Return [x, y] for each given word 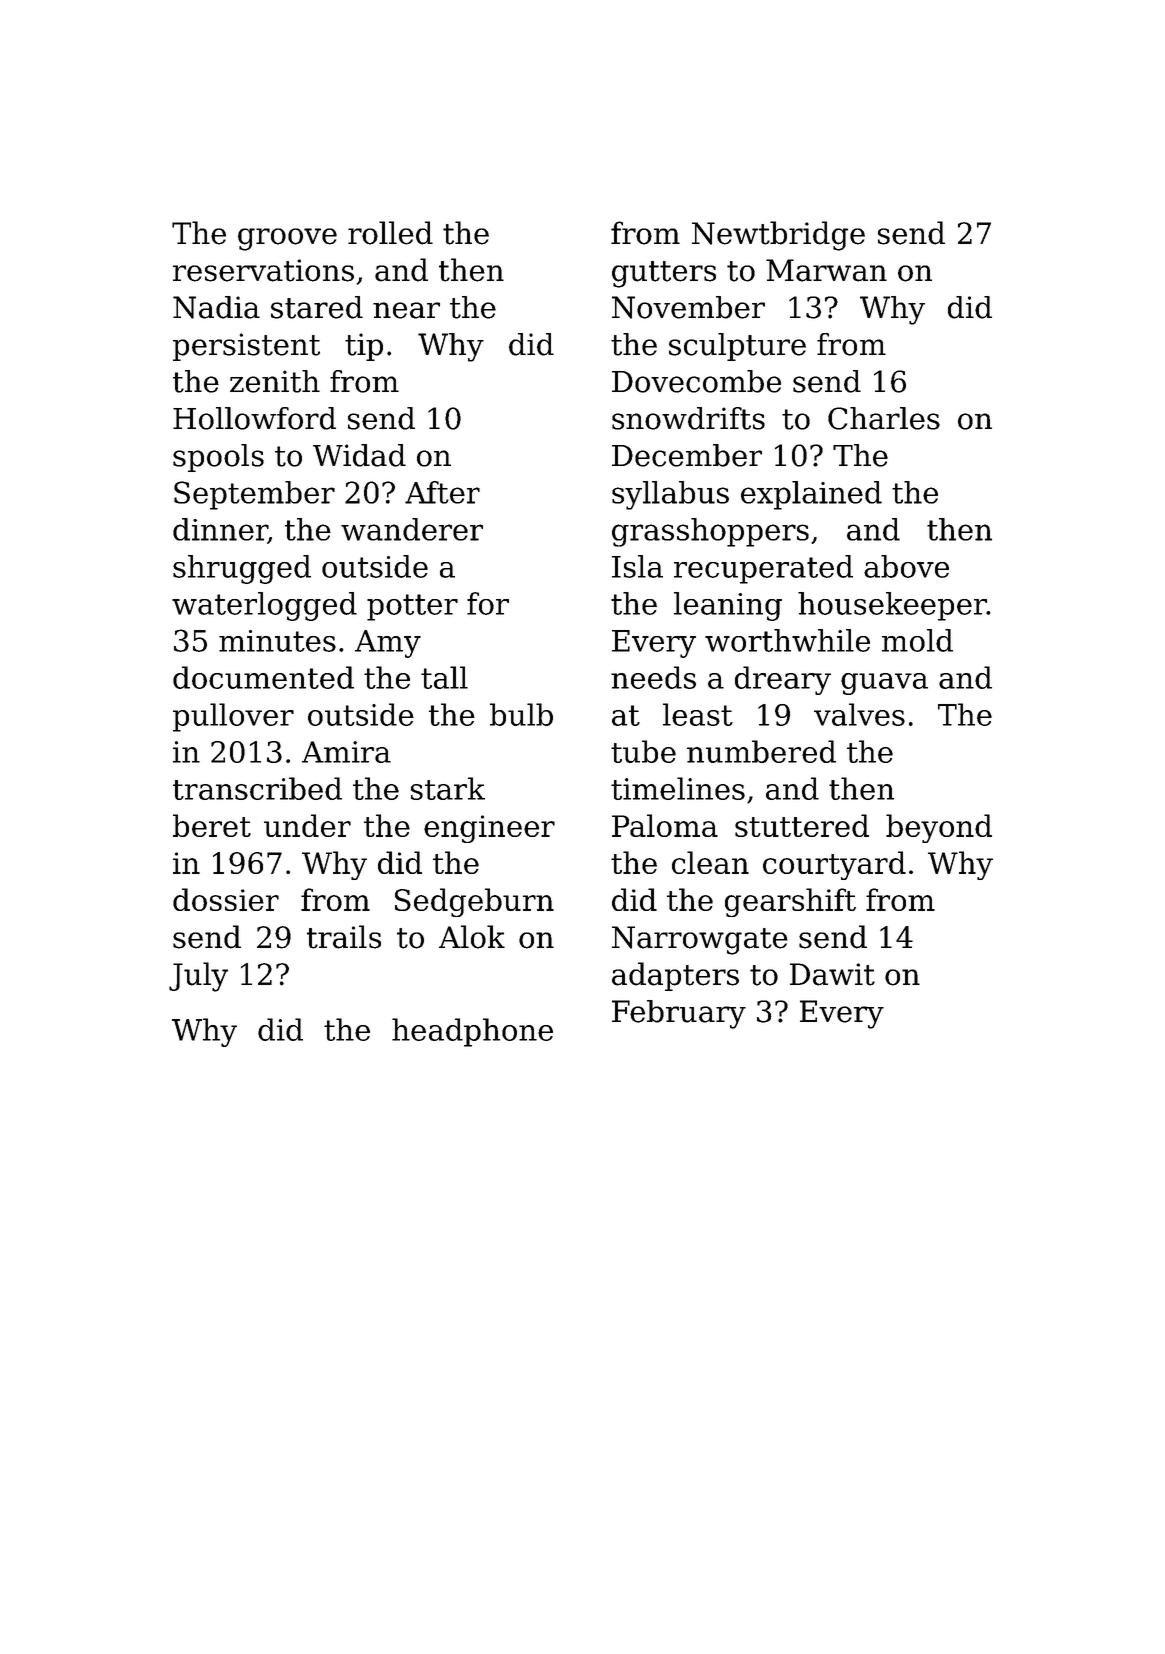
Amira [346, 752]
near [406, 310]
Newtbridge [778, 236]
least [698, 714]
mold [917, 640]
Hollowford [254, 418]
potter [412, 607]
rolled [390, 233]
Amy [388, 644]
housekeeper [892, 606]
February [679, 1014]
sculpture [737, 347]
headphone [472, 1032]
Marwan [826, 270]
